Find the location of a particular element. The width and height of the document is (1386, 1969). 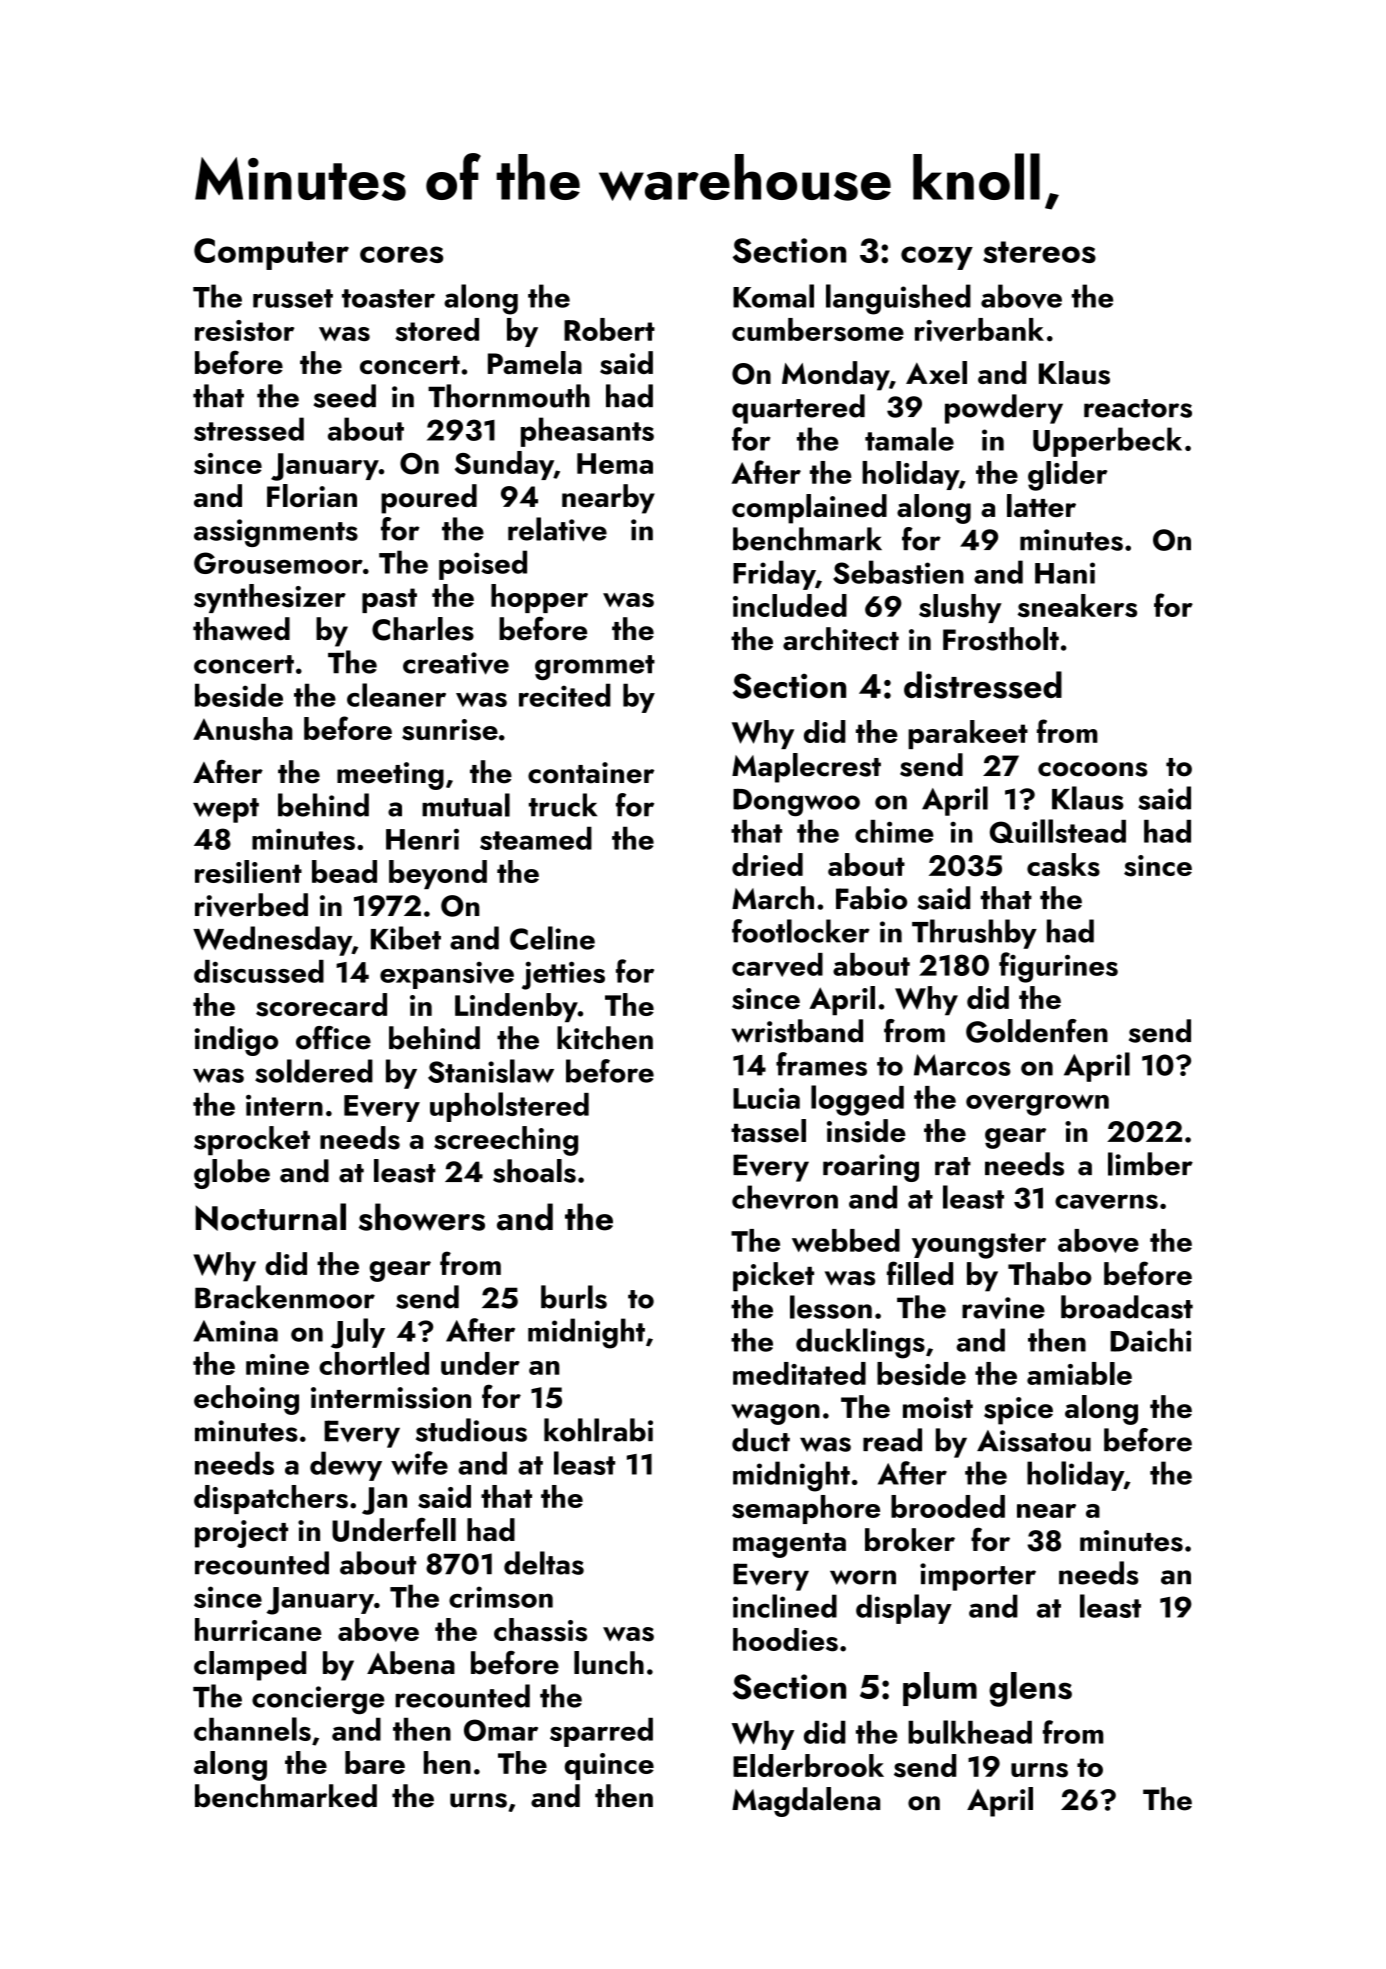

Abena is located at coordinates (411, 1663).
